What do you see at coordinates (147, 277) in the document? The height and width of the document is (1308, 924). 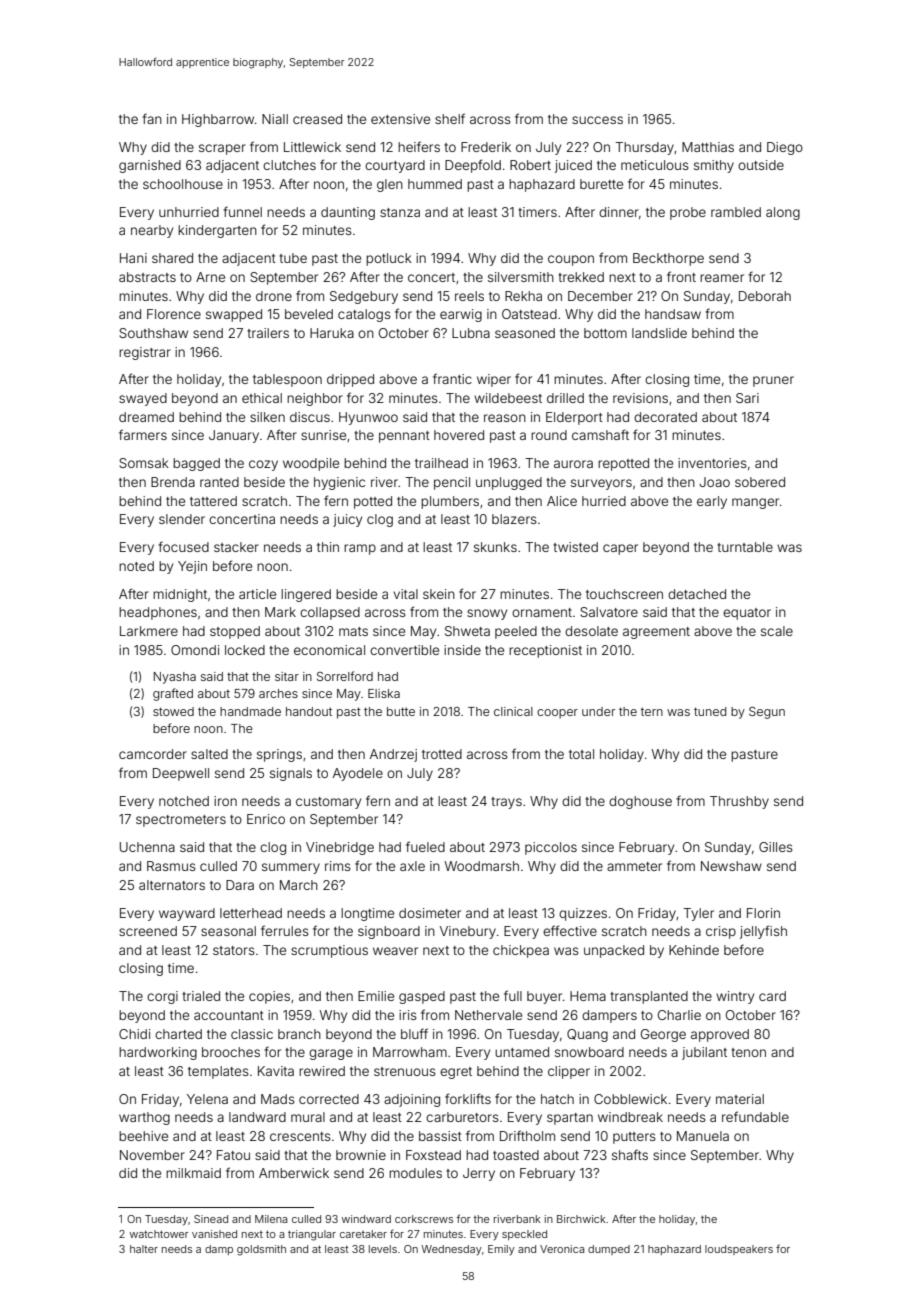 I see `abstracts` at bounding box center [147, 277].
